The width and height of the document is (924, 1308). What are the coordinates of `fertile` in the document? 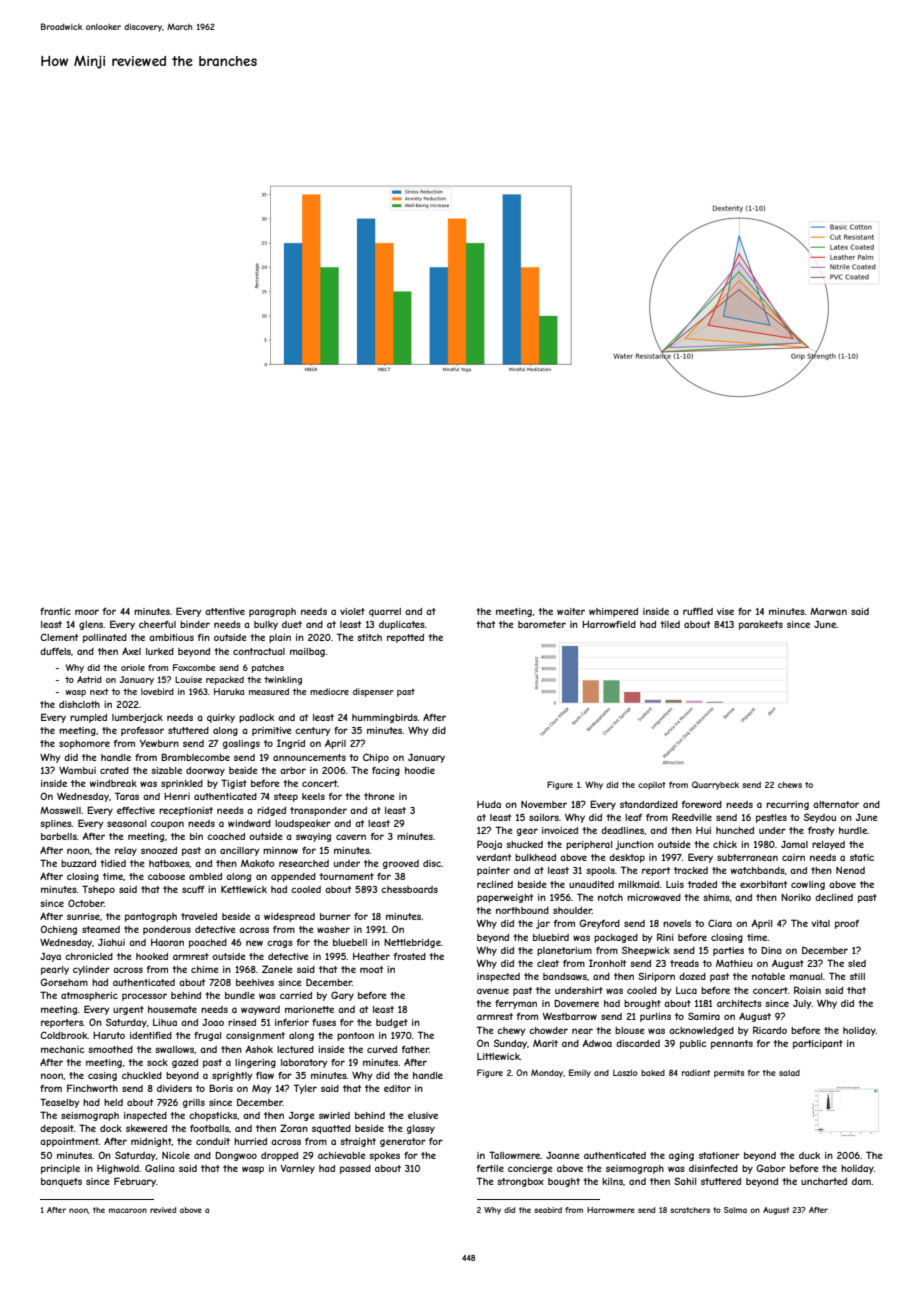 It's located at (490, 1168).
